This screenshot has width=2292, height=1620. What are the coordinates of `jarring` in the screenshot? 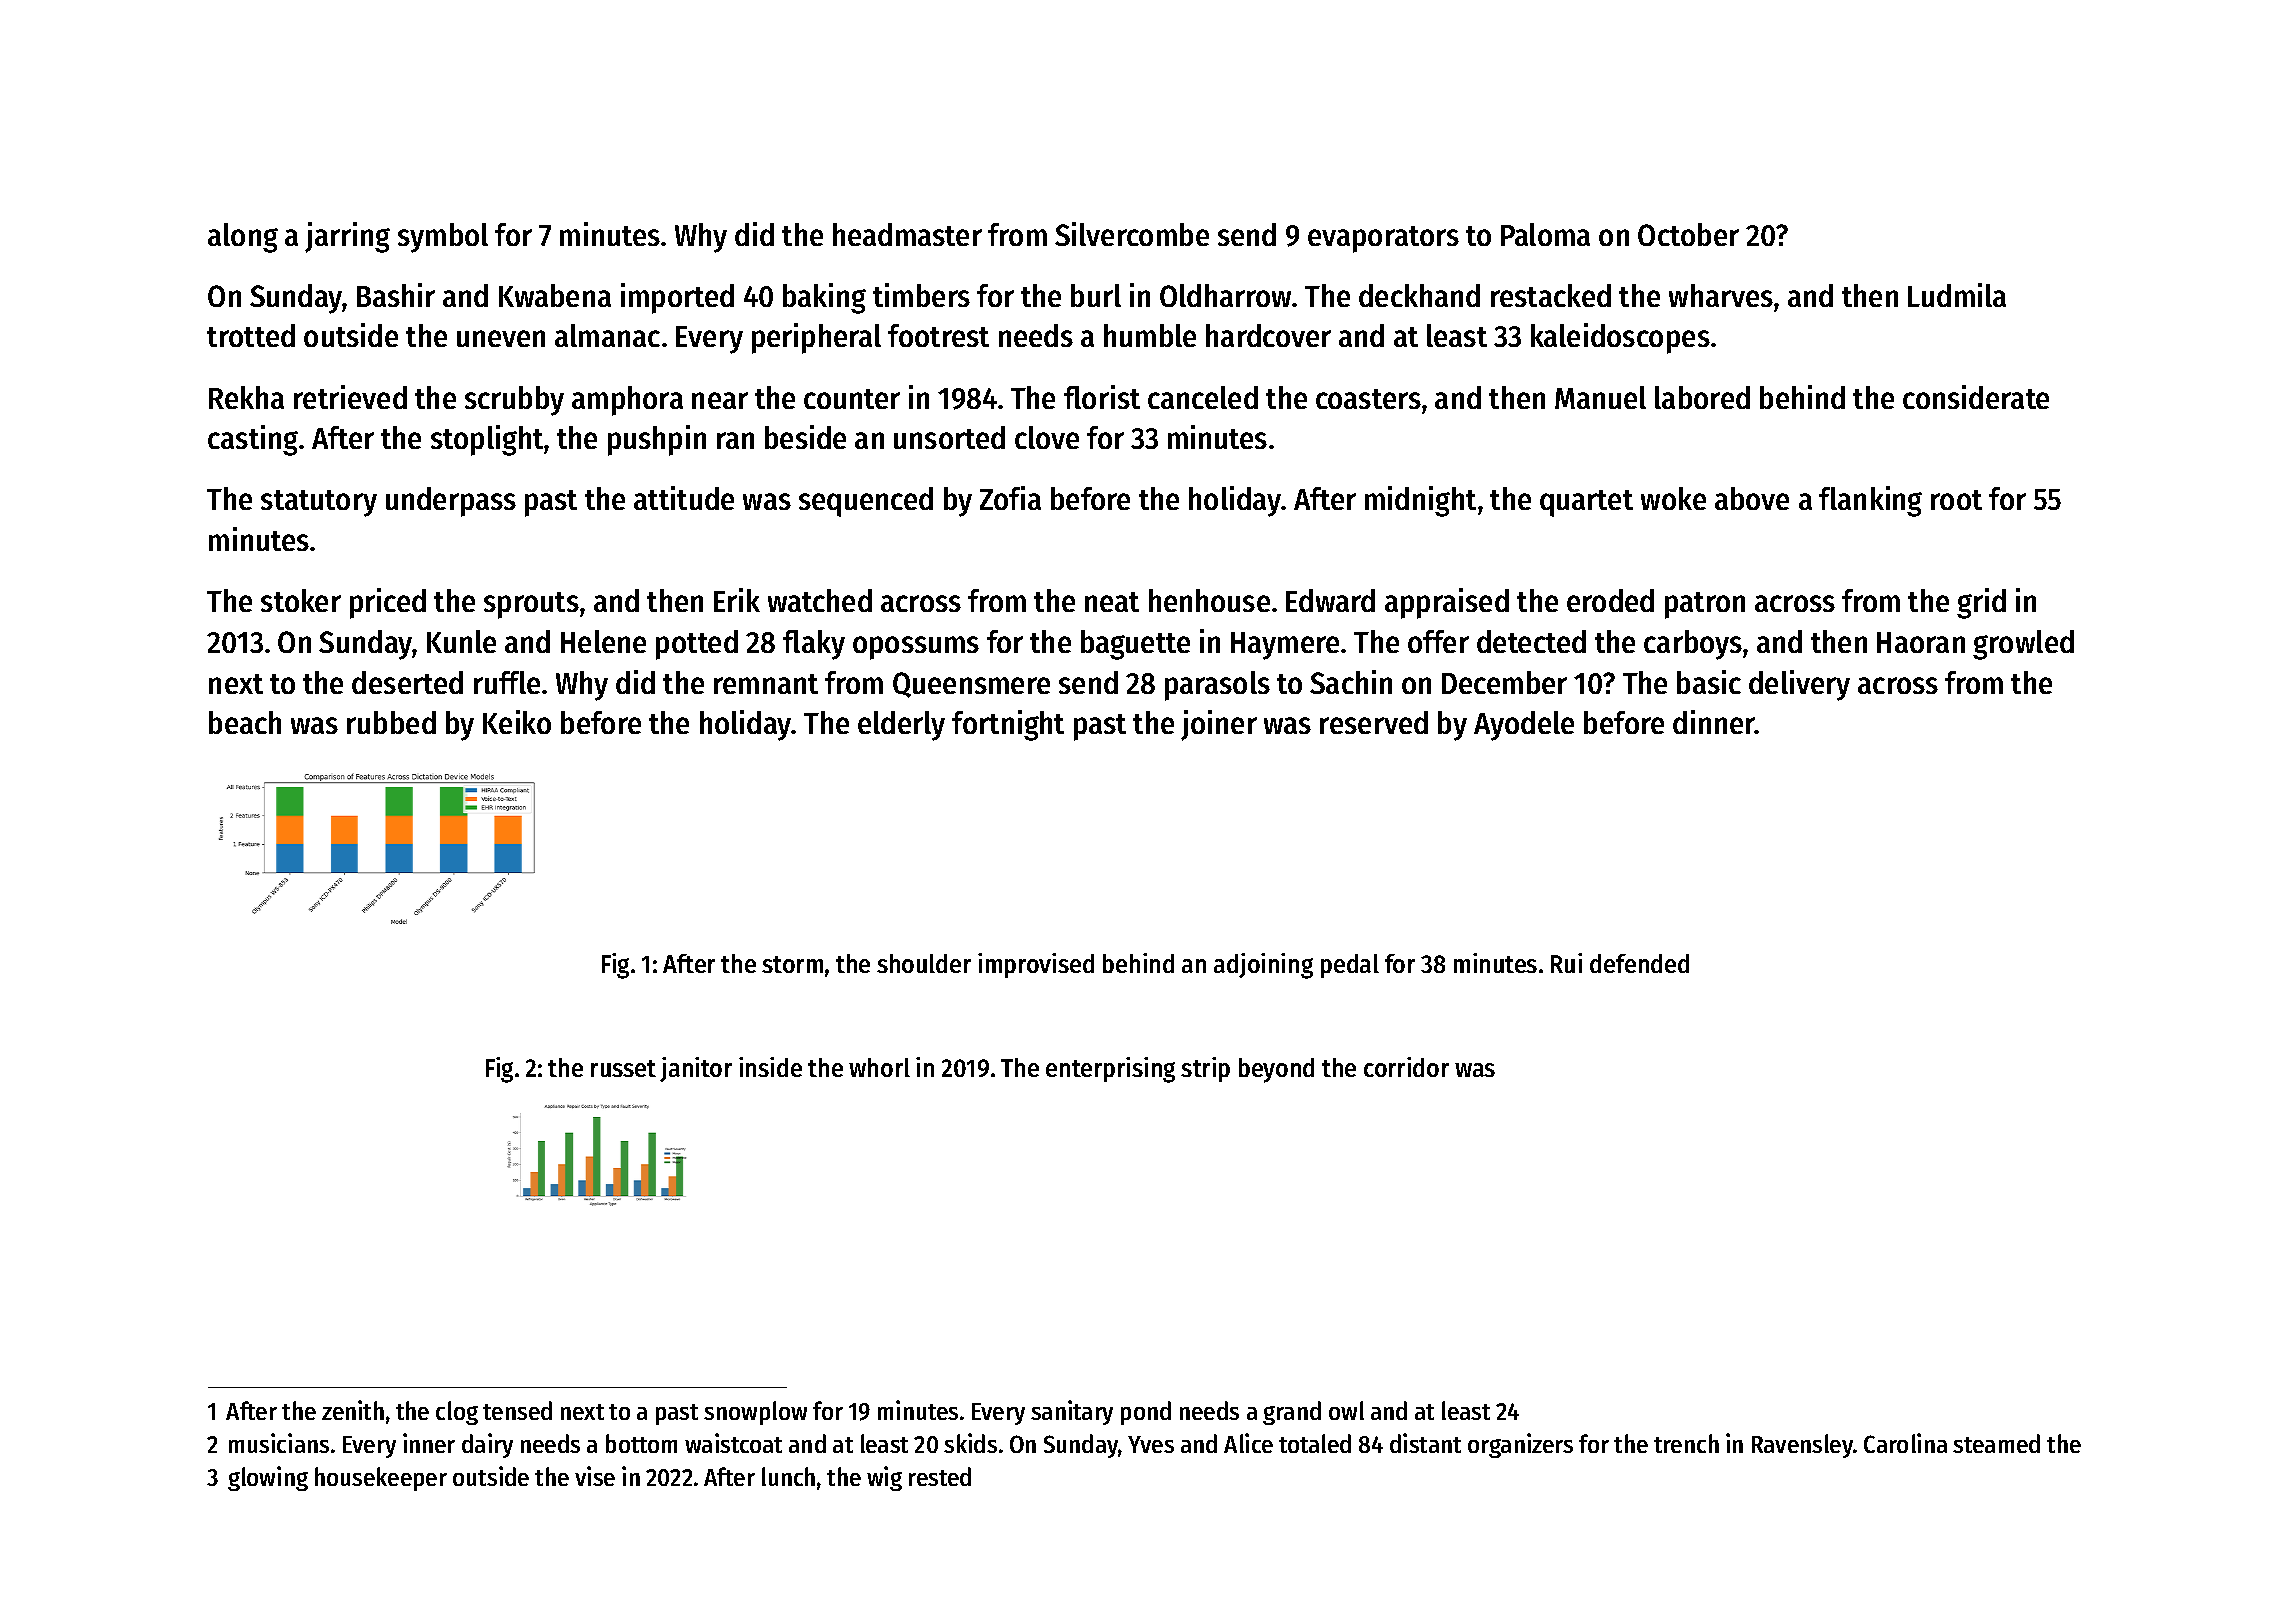 It's located at (347, 237).
